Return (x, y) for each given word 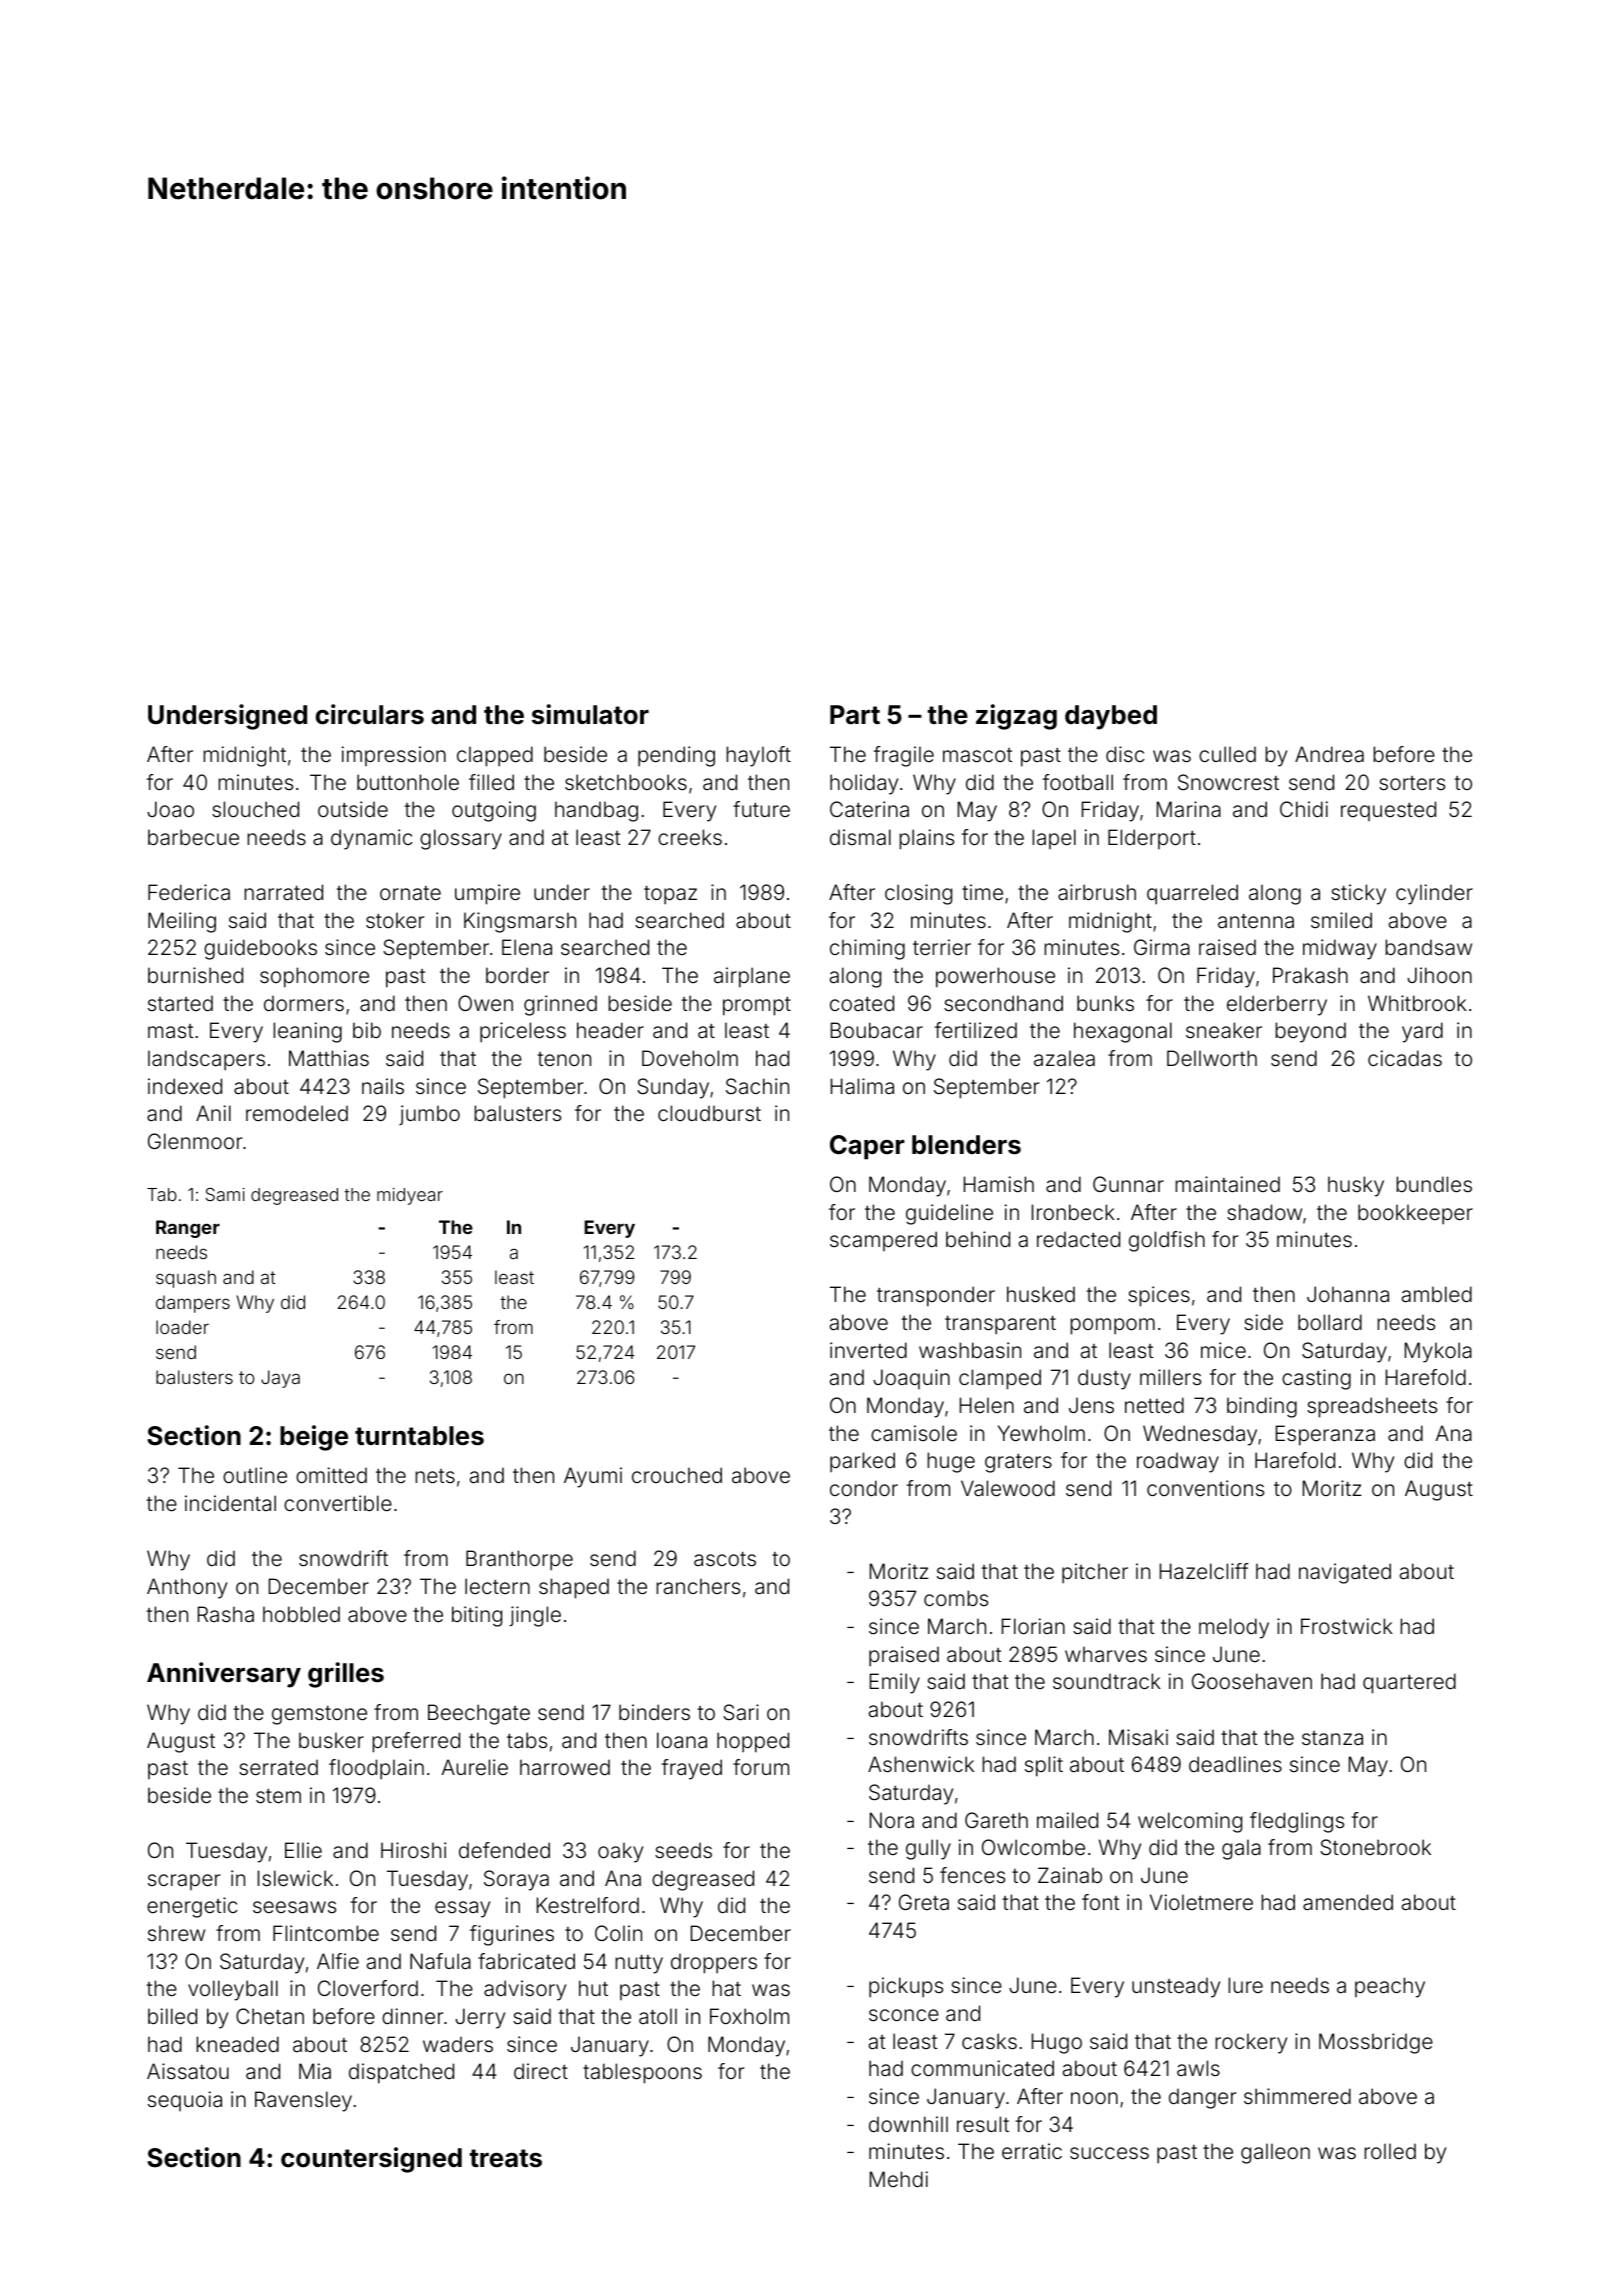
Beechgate (479, 1714)
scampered (883, 1241)
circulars (370, 714)
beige (314, 1438)
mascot (978, 755)
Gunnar (1128, 1184)
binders (654, 1712)
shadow (1264, 1212)
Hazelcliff (1204, 1571)
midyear (410, 1196)
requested (1388, 811)
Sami (225, 1194)
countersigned (371, 2160)
